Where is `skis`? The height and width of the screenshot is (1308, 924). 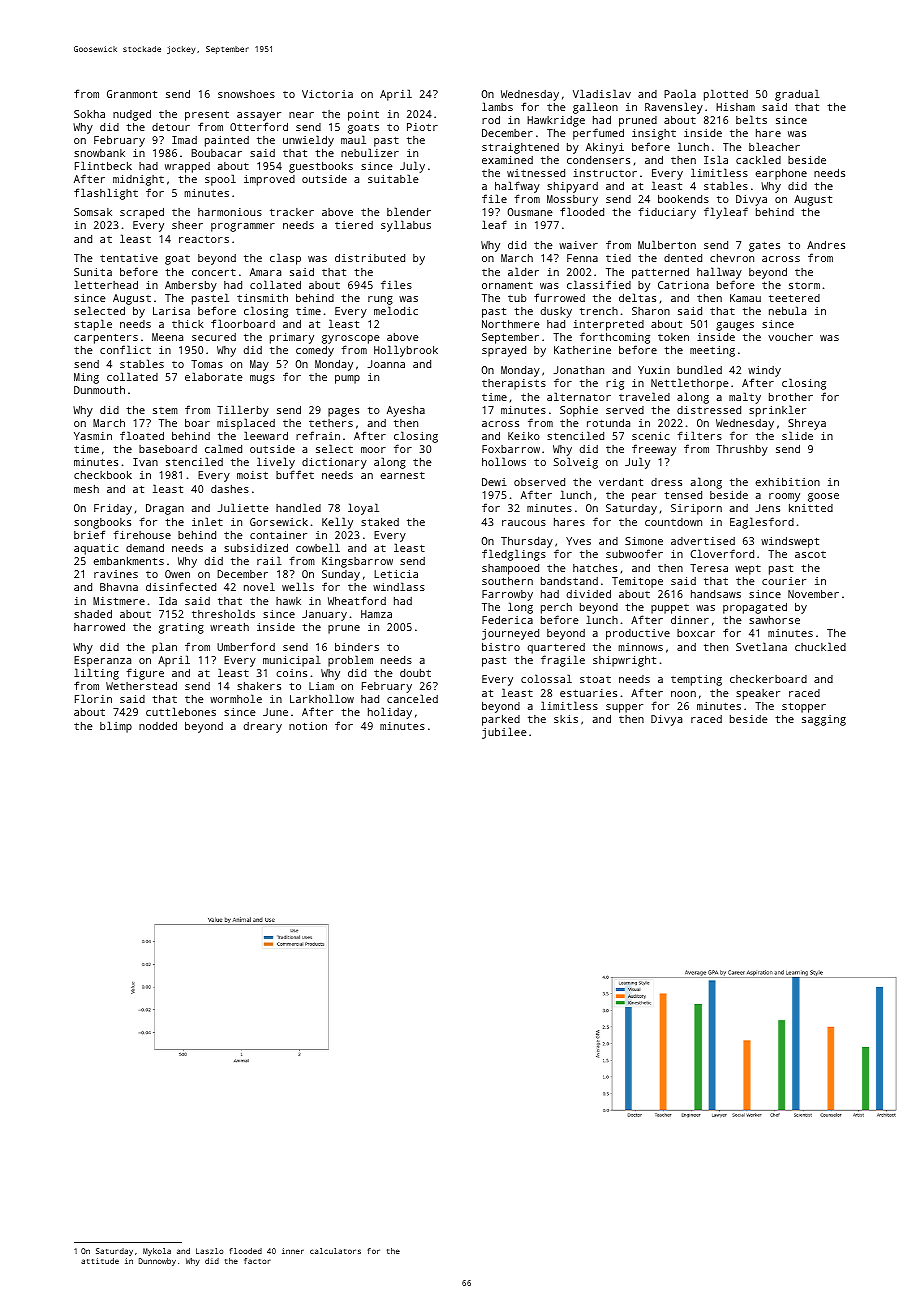
skis is located at coordinates (566, 719).
